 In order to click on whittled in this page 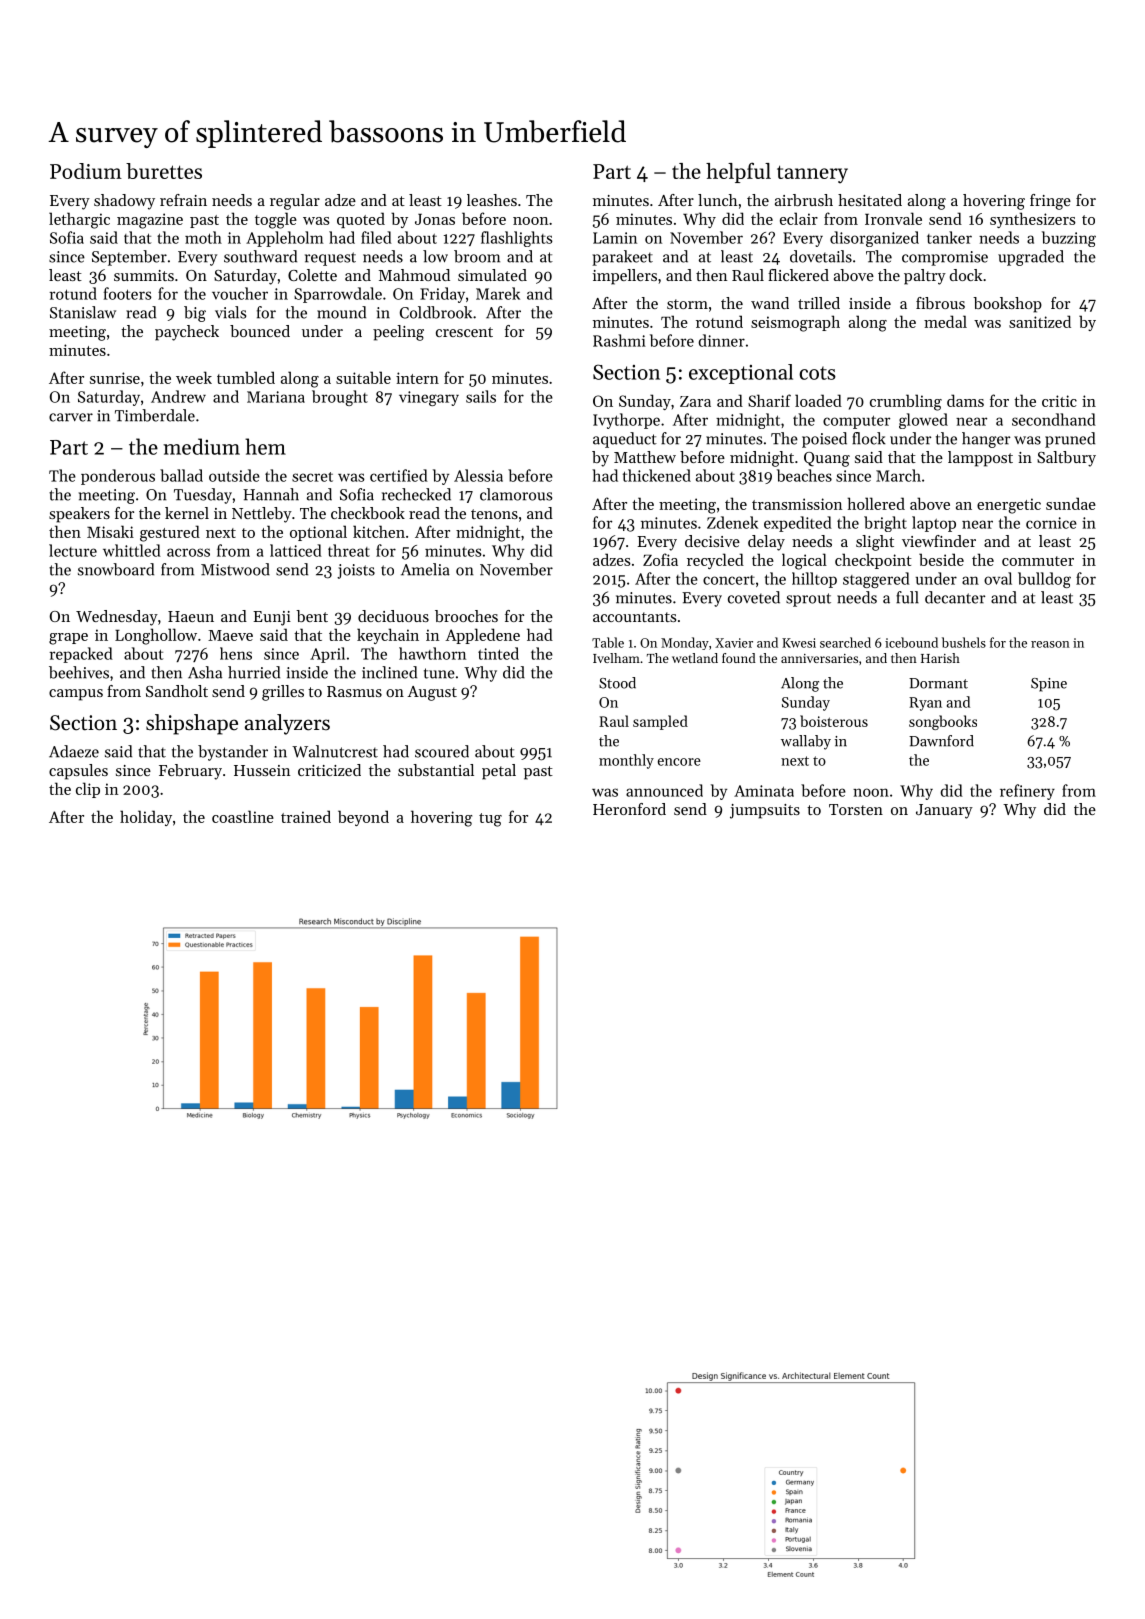, I will do `click(132, 550)`.
